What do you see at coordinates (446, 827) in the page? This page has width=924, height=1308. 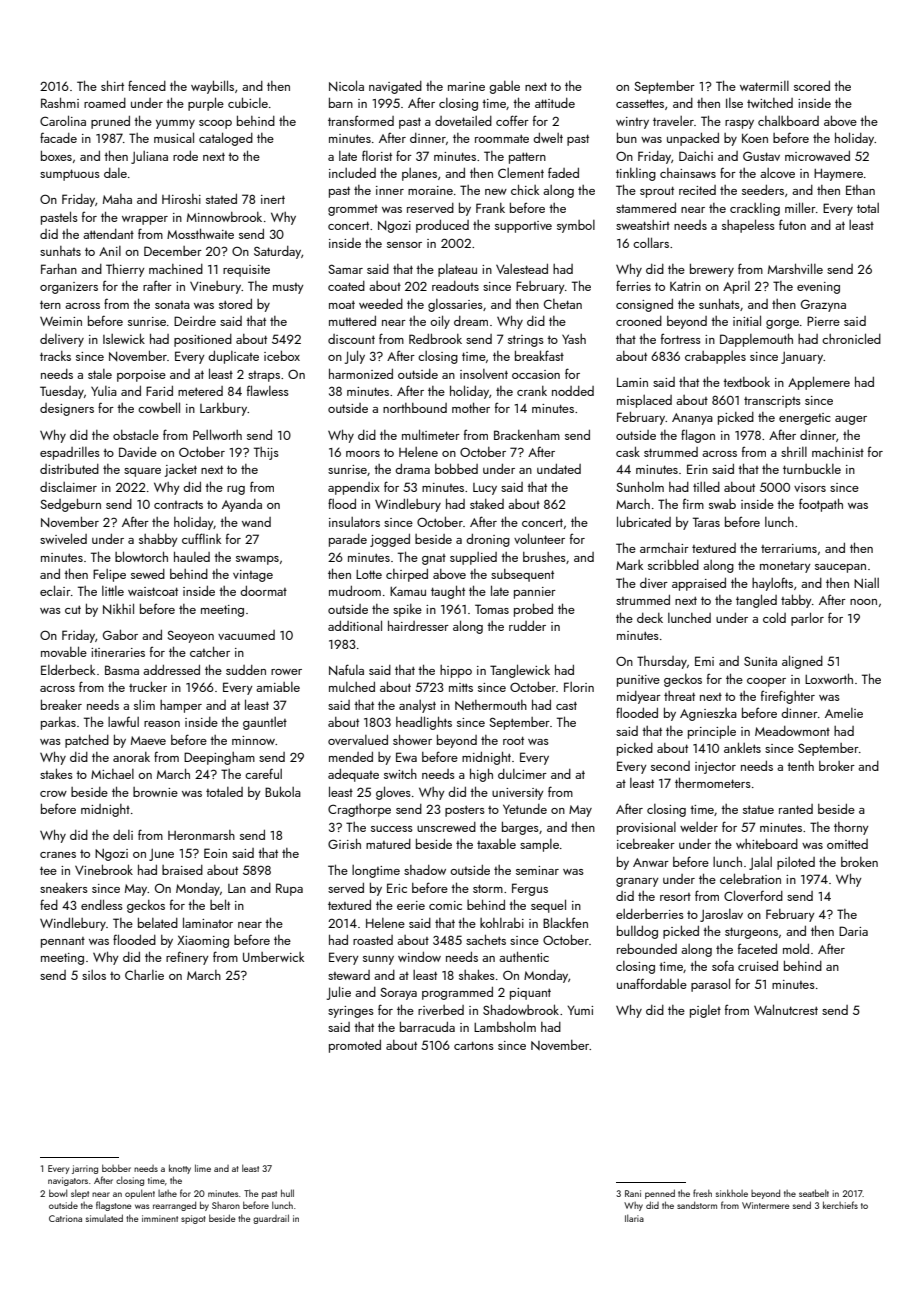 I see `unscrewed` at bounding box center [446, 827].
